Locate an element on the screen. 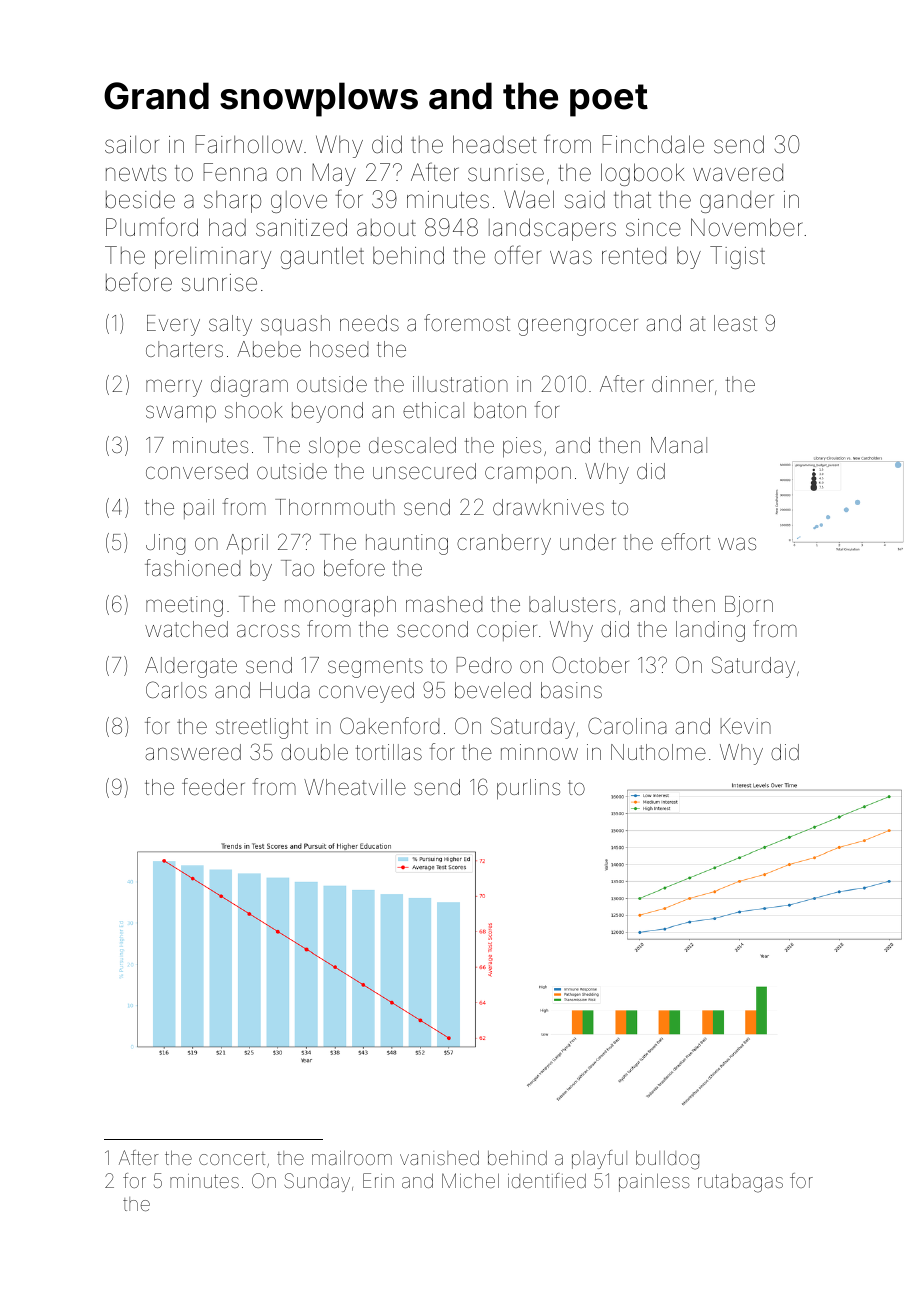 This screenshot has width=924, height=1314. feeder is located at coordinates (213, 787).
